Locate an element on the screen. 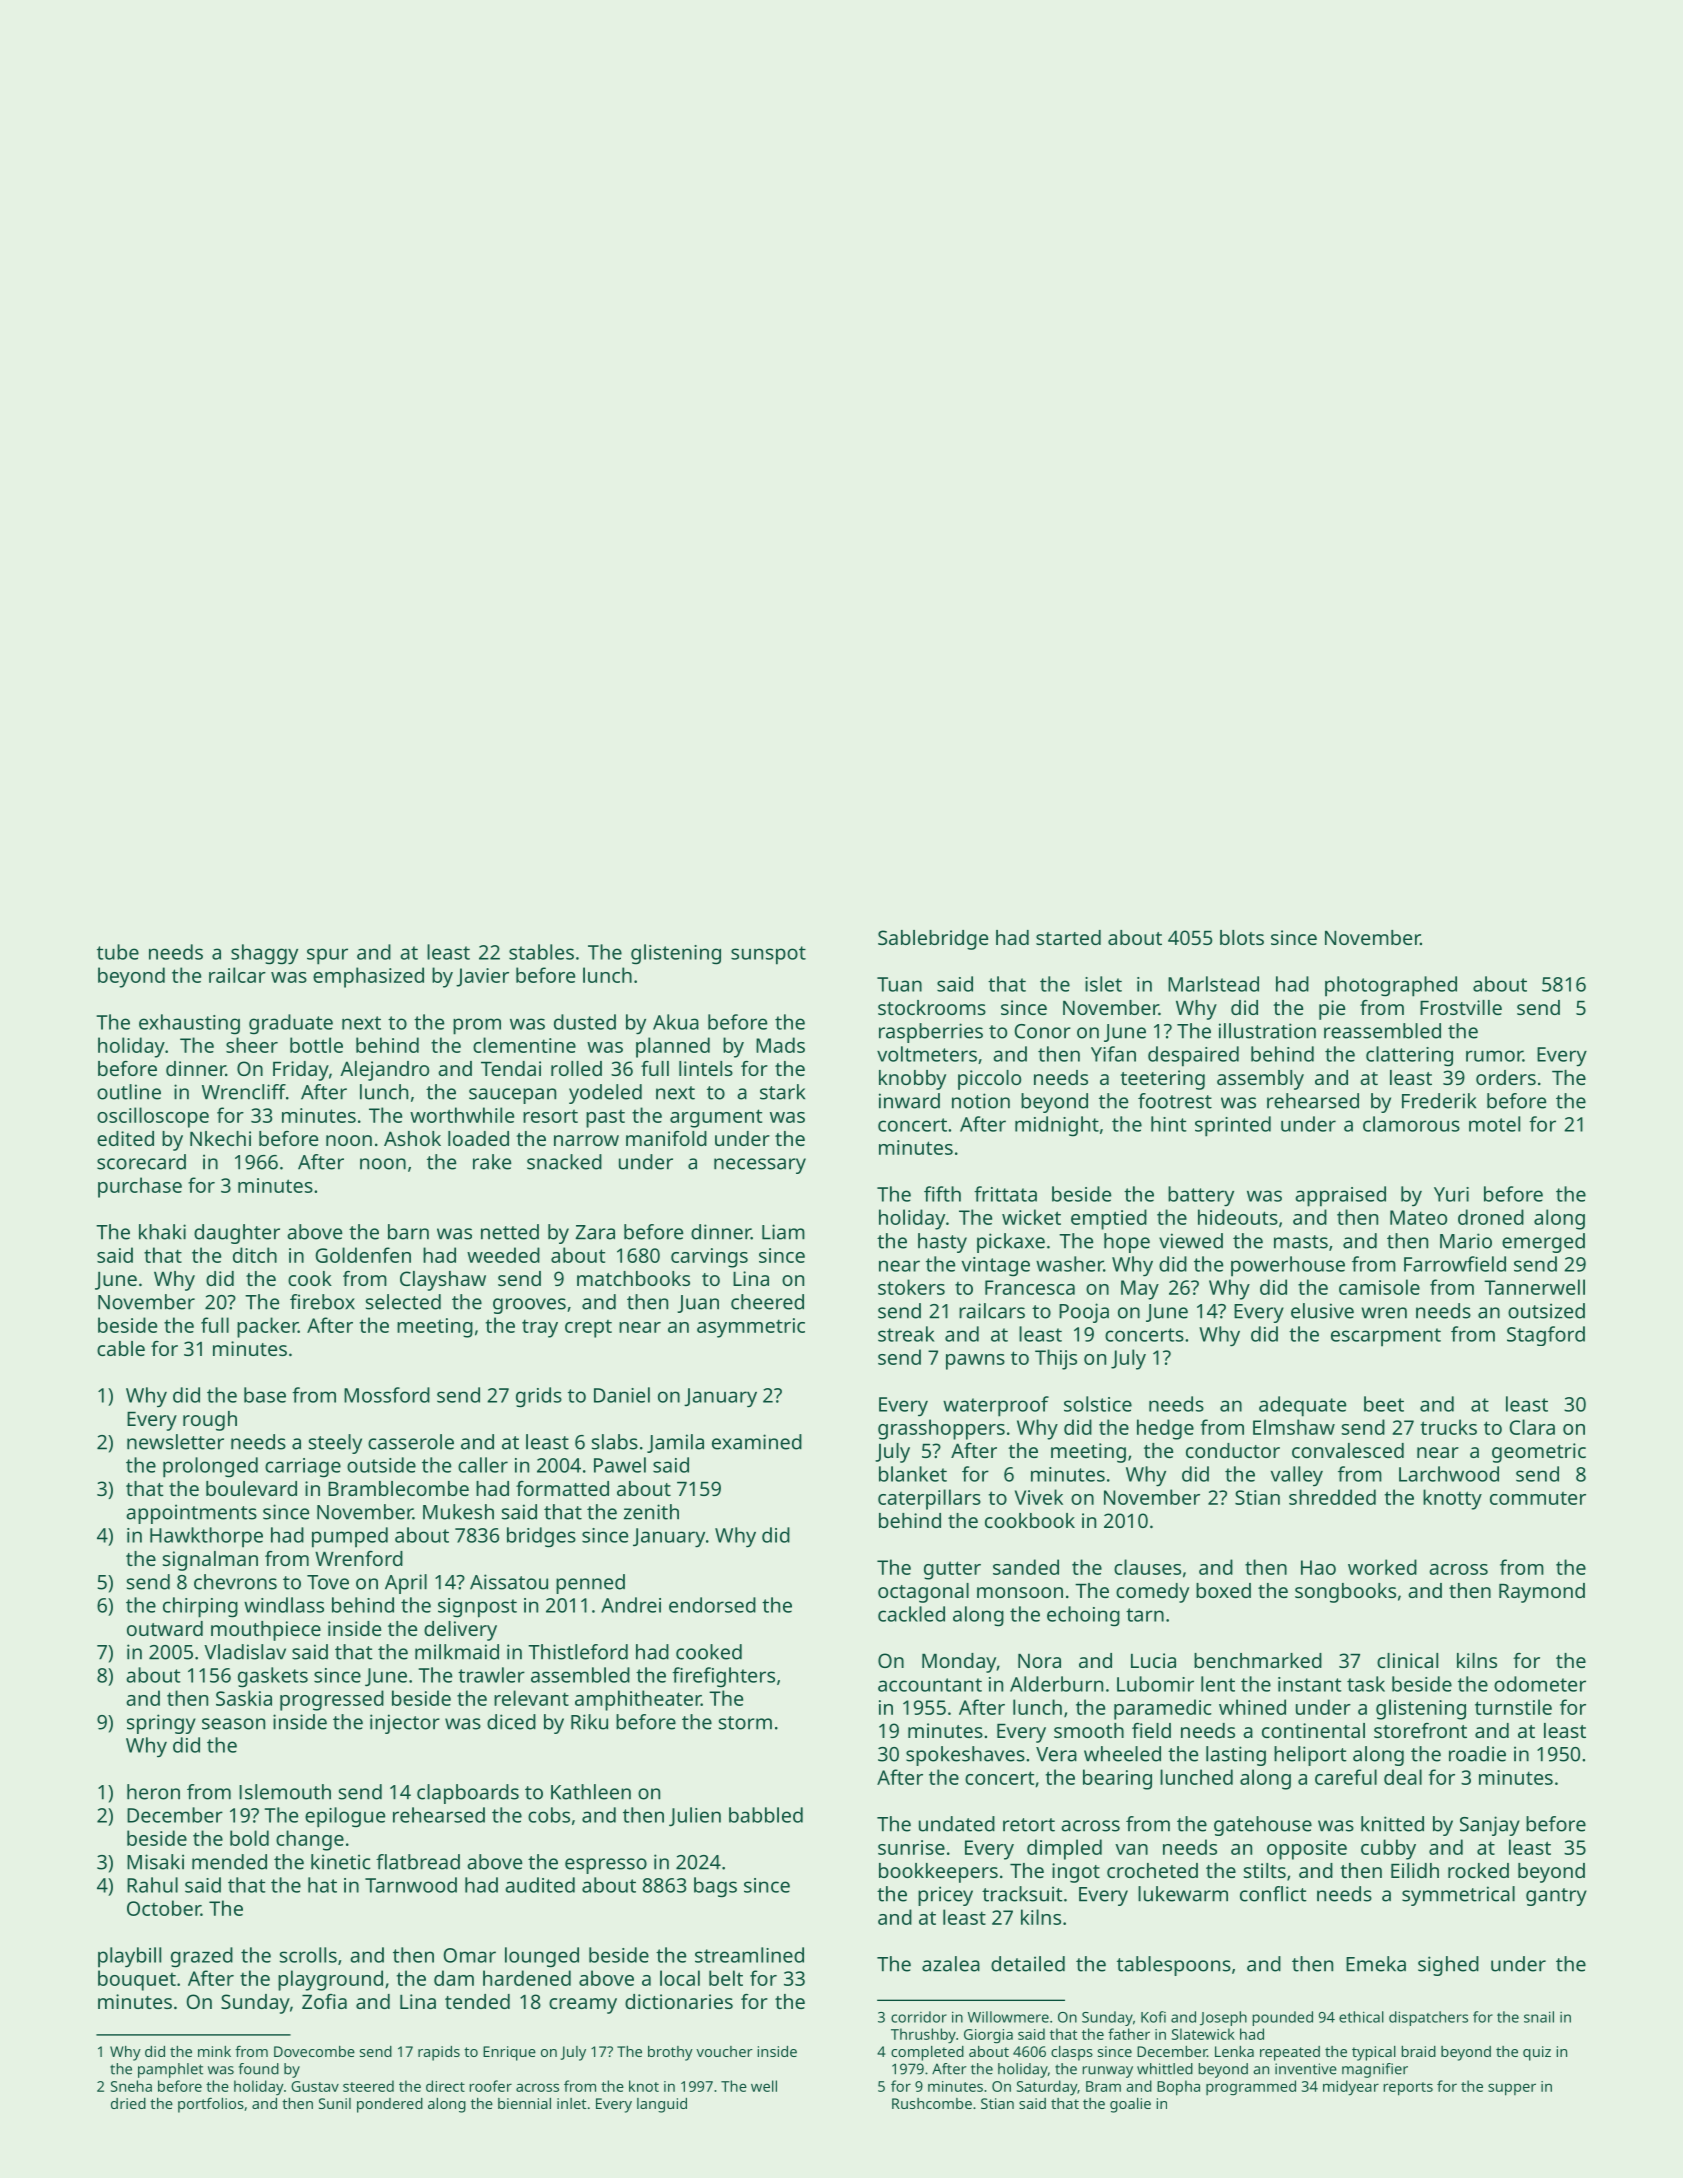 The height and width of the screenshot is (2178, 1683). frittata is located at coordinates (1005, 1194).
